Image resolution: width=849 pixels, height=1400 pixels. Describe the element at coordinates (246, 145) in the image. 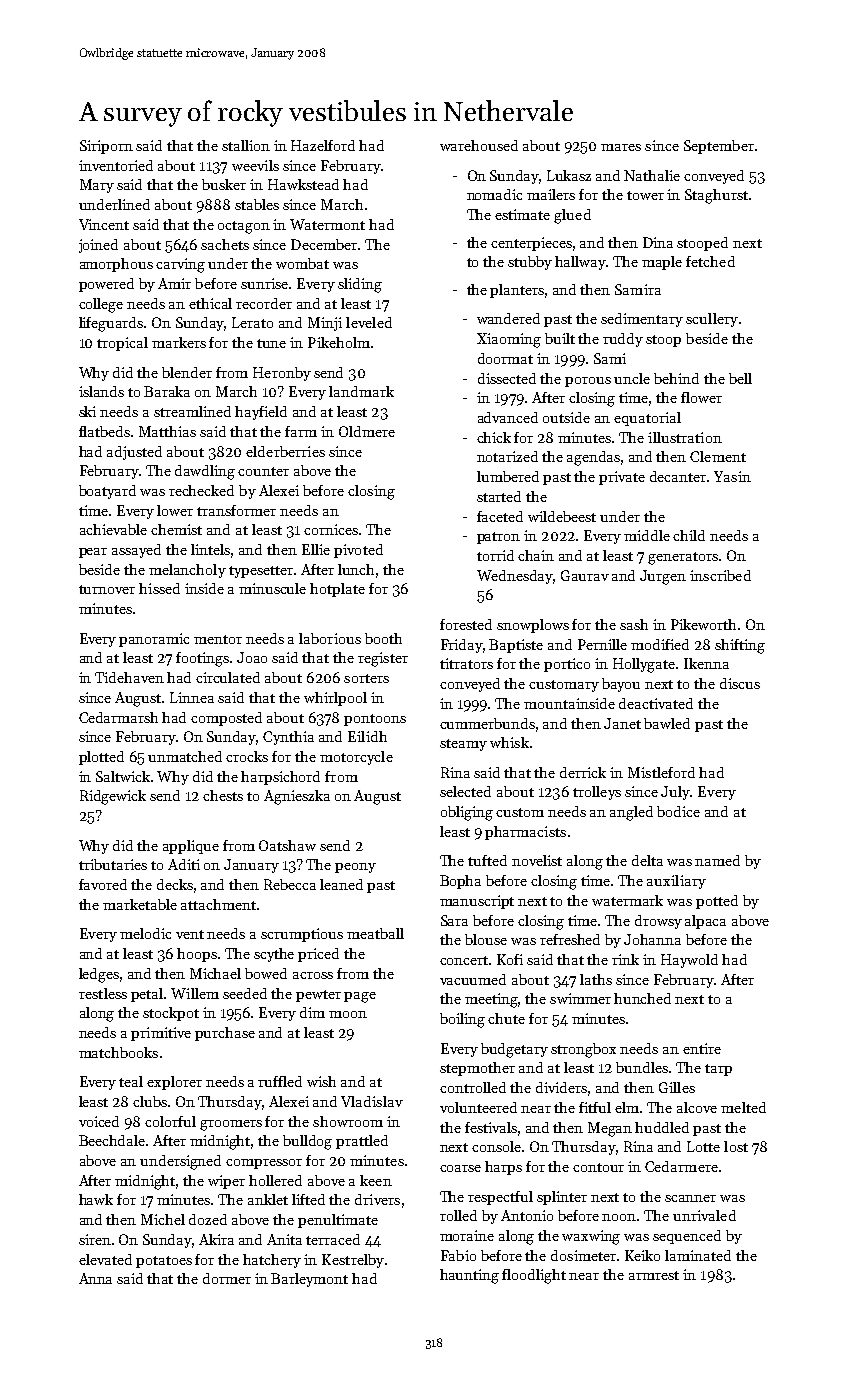

I see `stallion` at that location.
